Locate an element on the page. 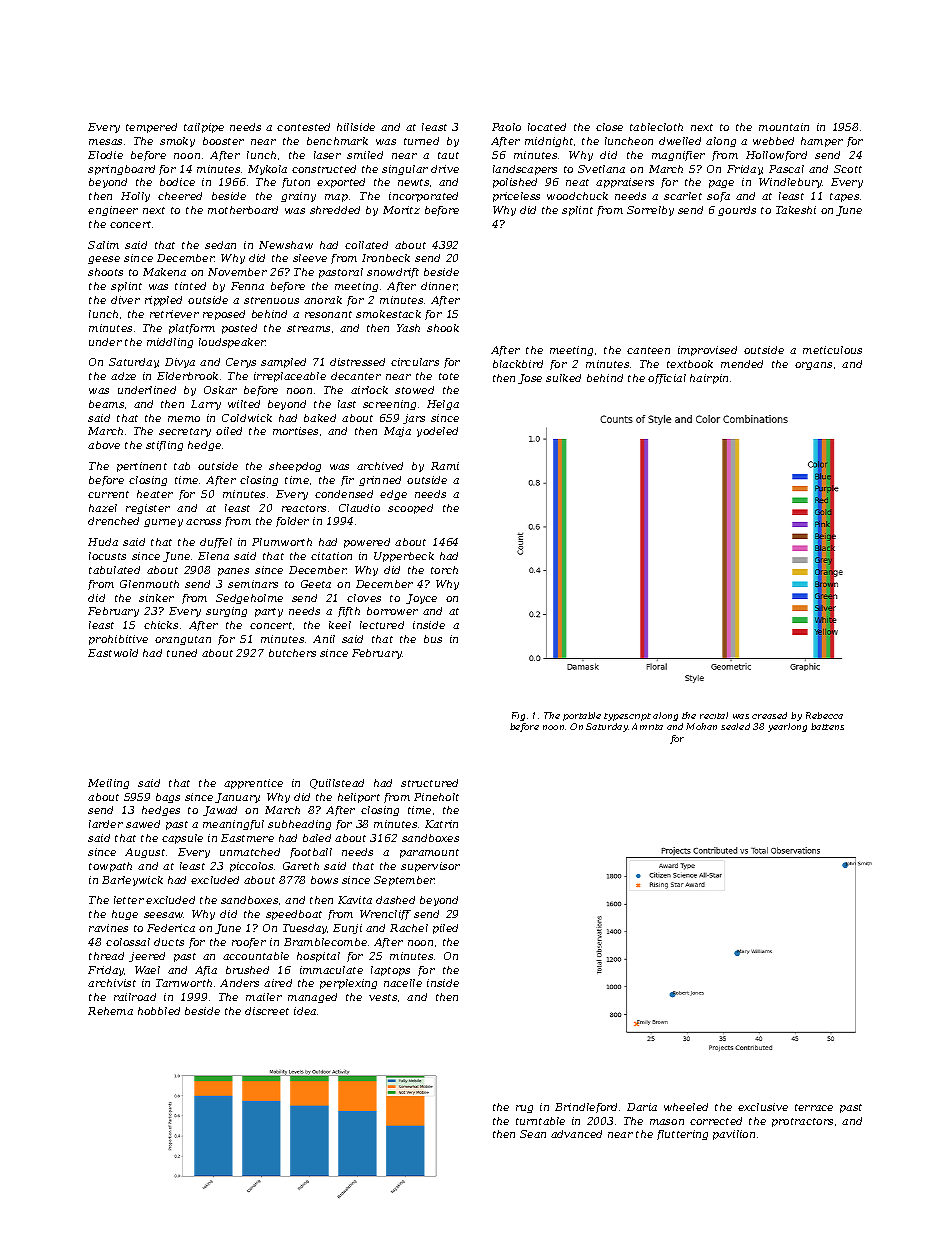 The image size is (952, 1233). apprentice is located at coordinates (253, 784).
